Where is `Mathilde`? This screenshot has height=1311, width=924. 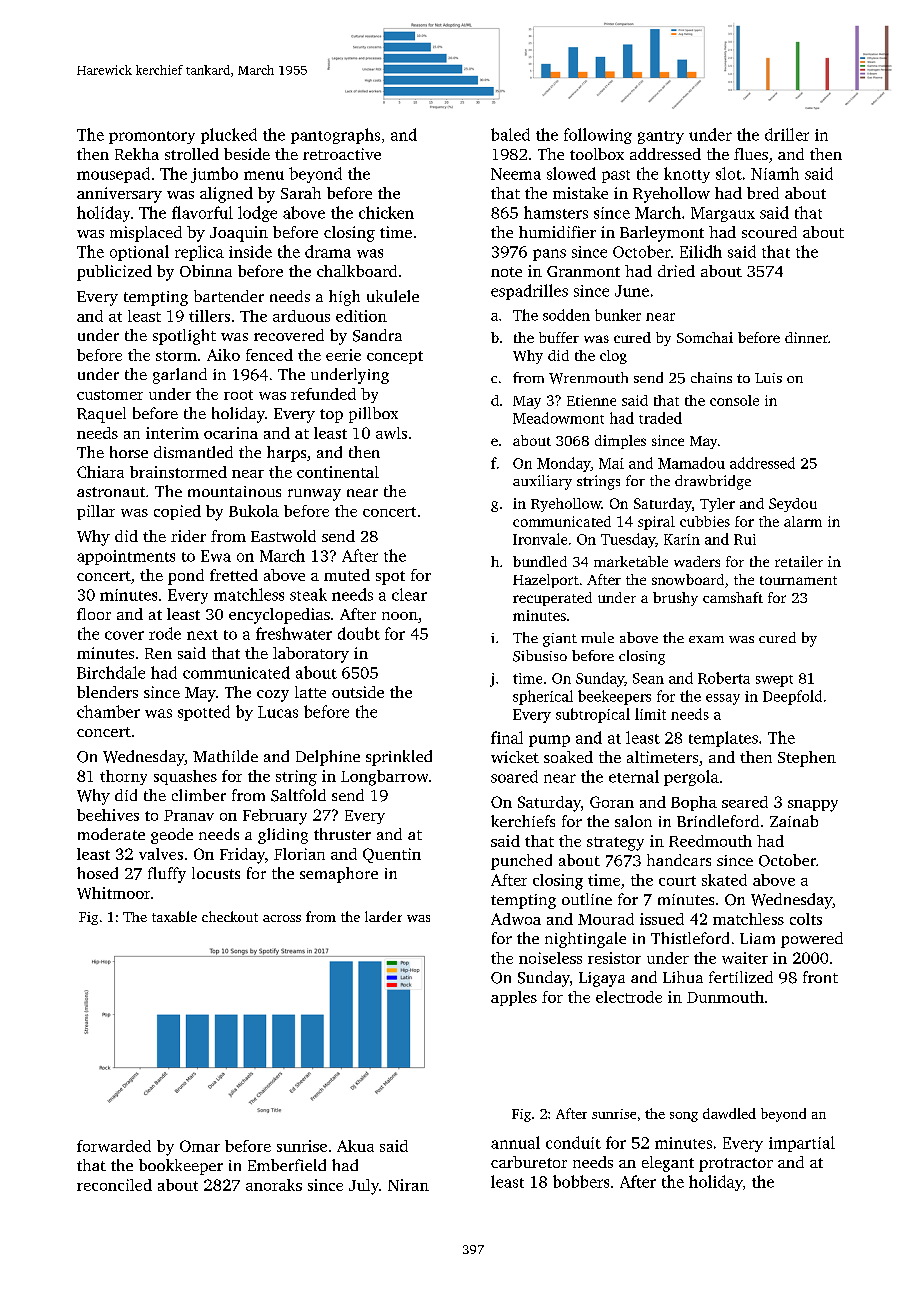 Mathilde is located at coordinates (225, 756).
